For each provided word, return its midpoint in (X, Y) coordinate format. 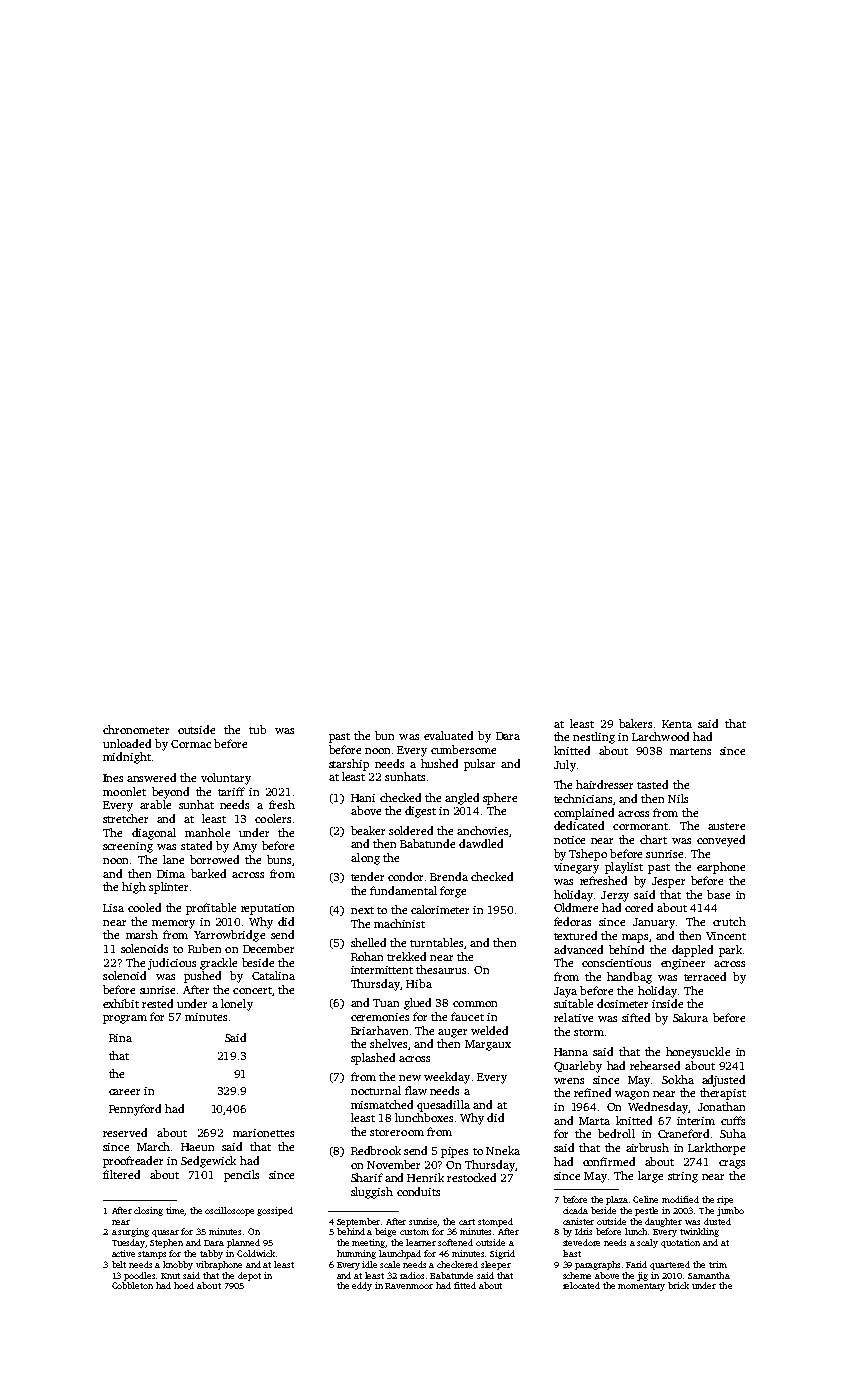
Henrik (425, 1177)
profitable (211, 909)
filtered (121, 1174)
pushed (202, 977)
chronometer (136, 729)
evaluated (448, 735)
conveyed (721, 841)
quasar (165, 1233)
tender (367, 876)
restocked (471, 1177)
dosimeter (622, 1003)
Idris (583, 1231)
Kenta (677, 724)
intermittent (382, 970)
